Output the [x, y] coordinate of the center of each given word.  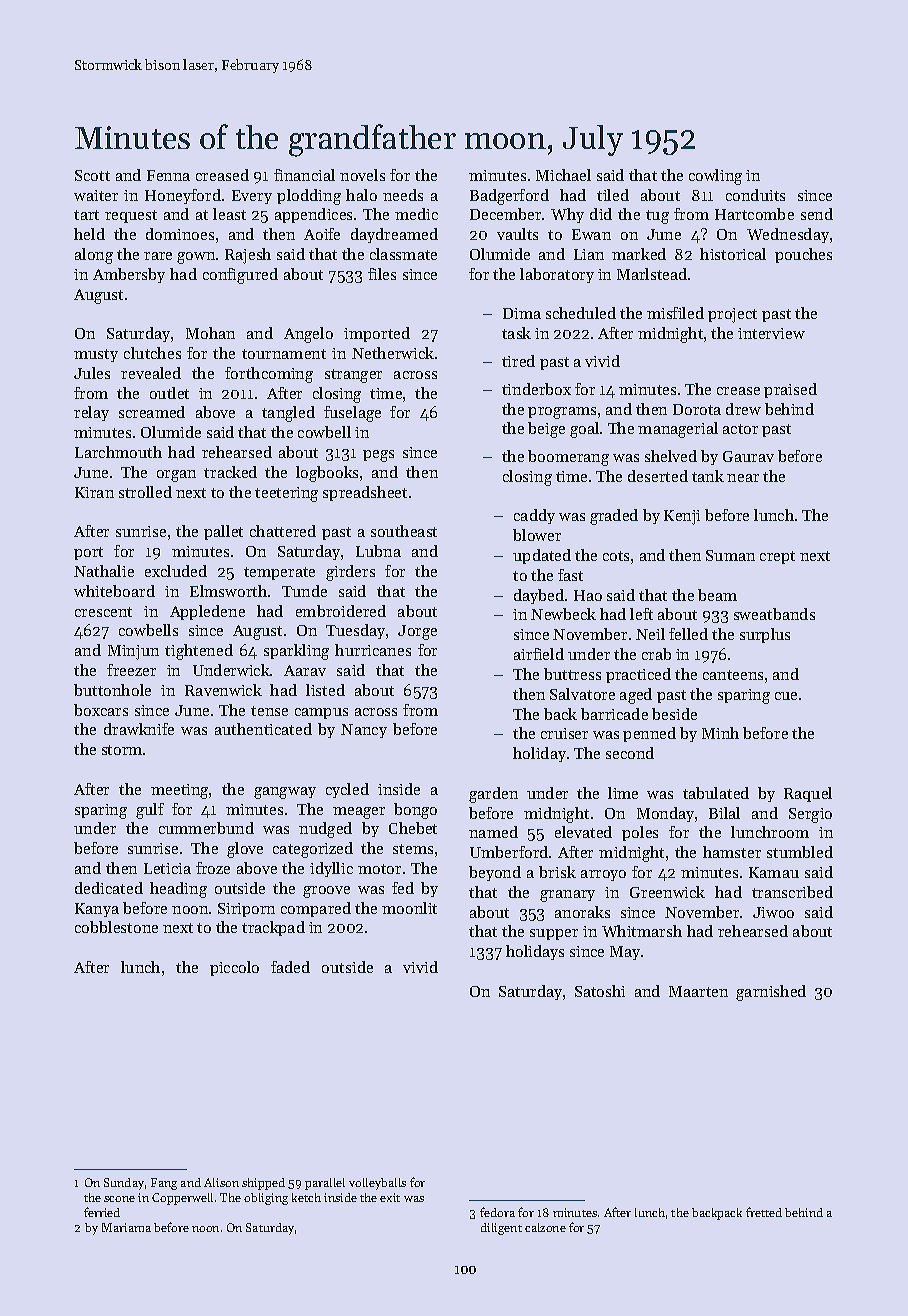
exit [390, 1197]
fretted [764, 1212]
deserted [658, 476]
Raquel [808, 794]
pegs [378, 456]
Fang [164, 1184]
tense [269, 711]
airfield [539, 654]
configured [240, 276]
